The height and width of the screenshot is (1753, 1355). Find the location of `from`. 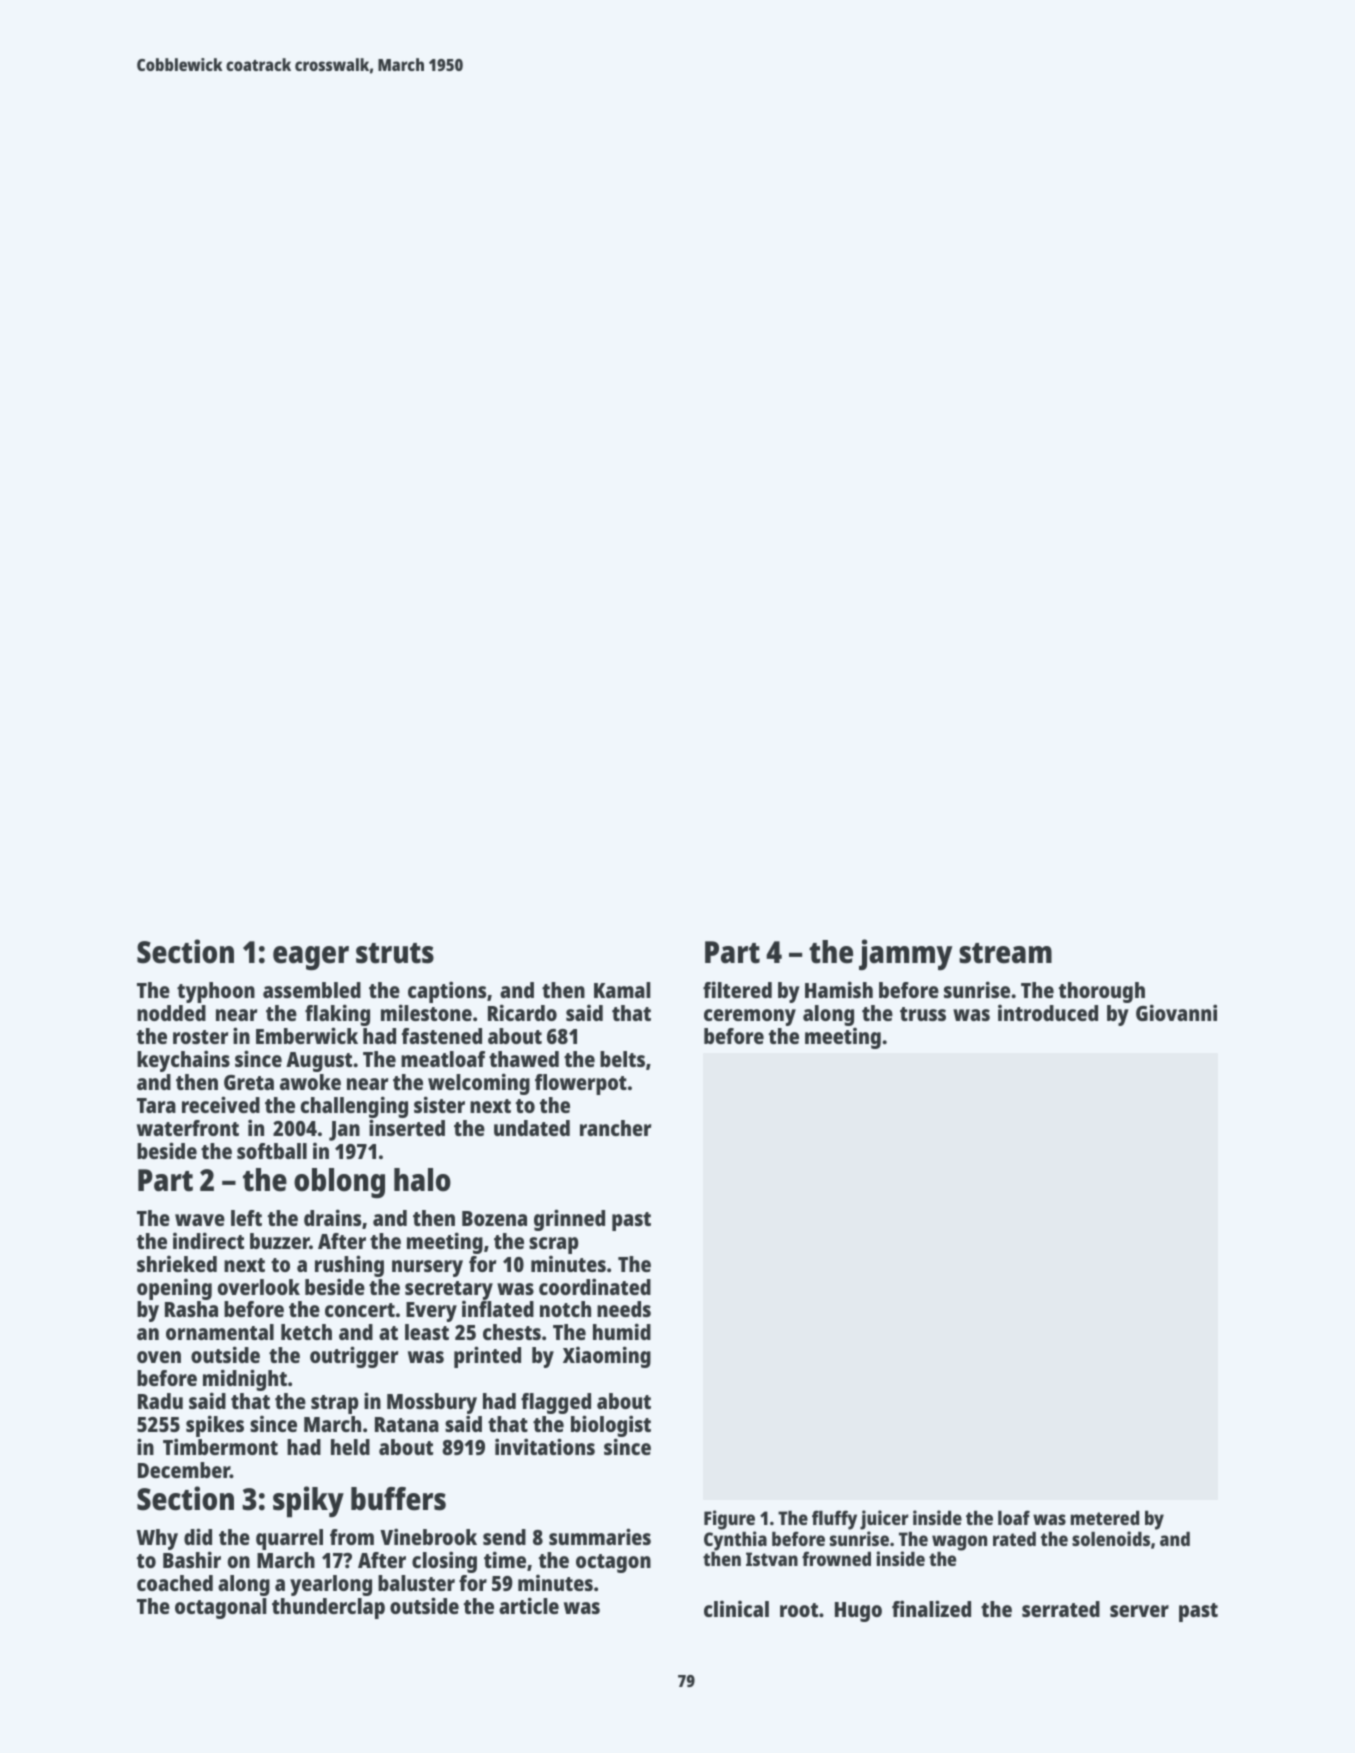

from is located at coordinates (352, 1537).
